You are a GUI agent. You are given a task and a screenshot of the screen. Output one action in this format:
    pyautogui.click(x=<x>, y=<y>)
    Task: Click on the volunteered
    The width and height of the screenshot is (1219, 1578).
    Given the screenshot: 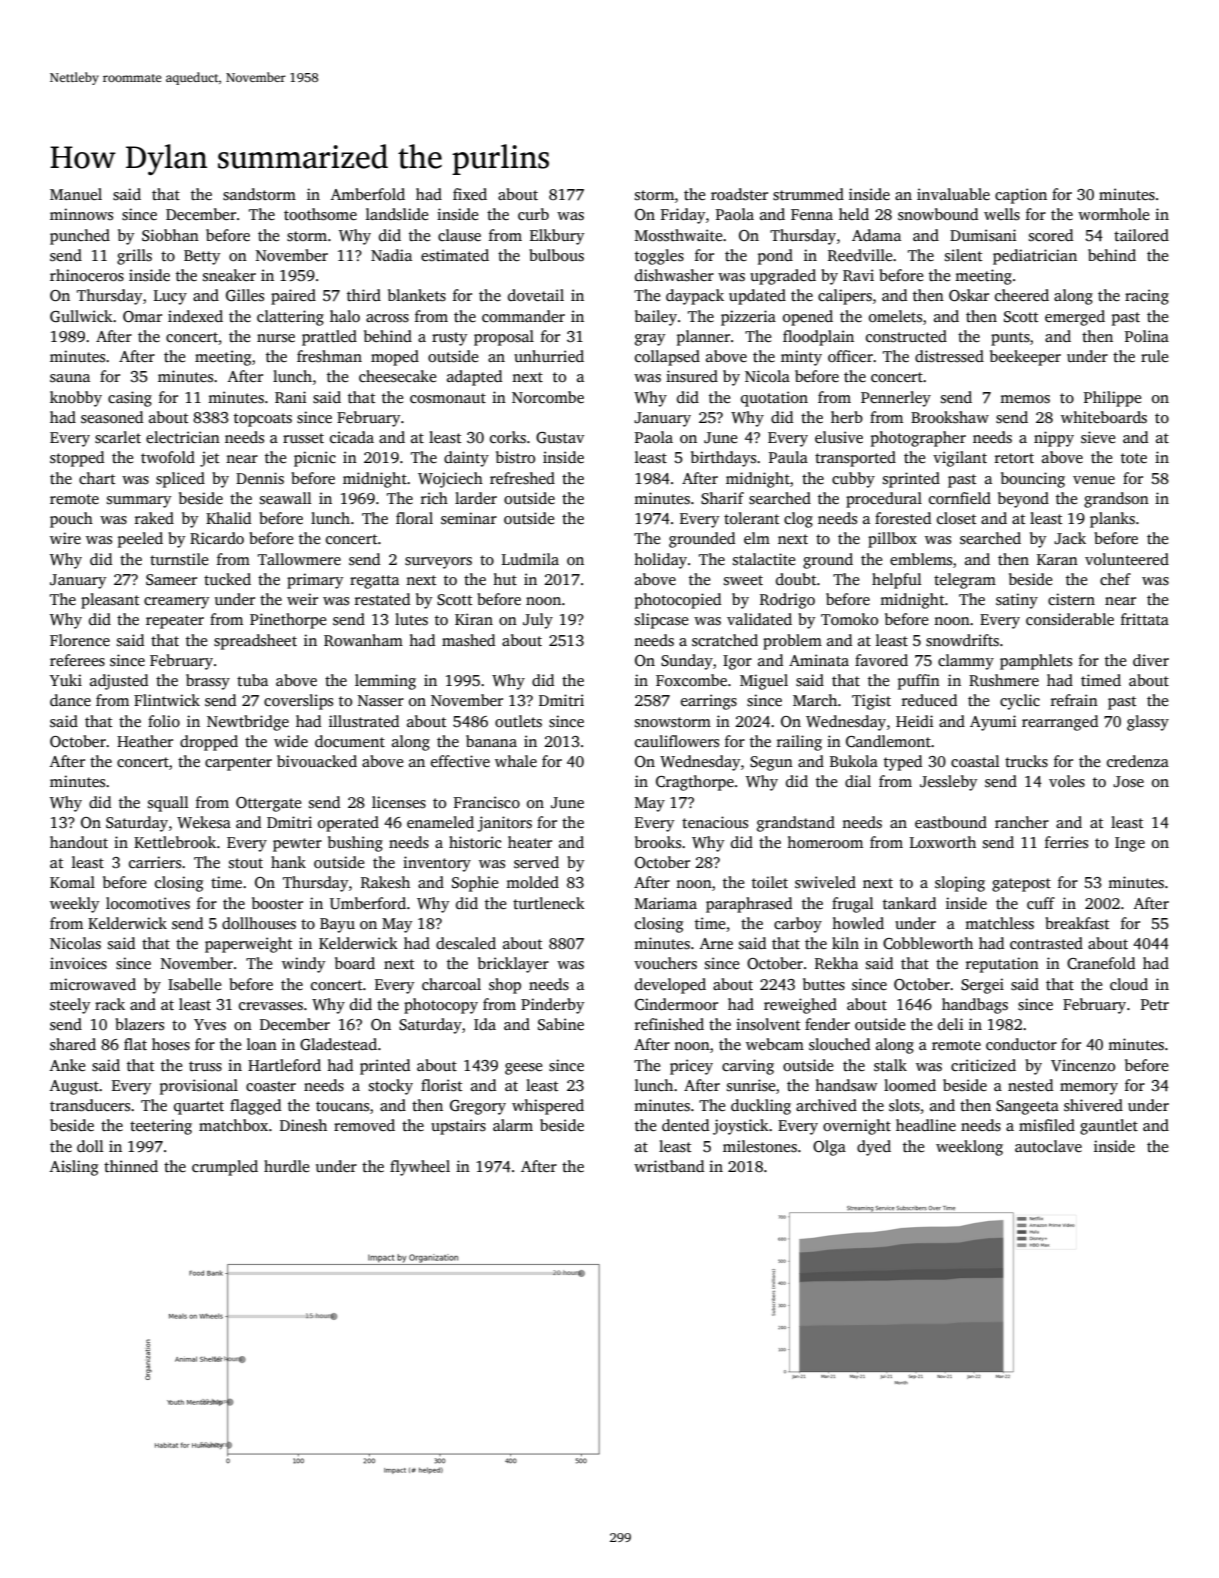 What is the action you would take?
    pyautogui.click(x=1127, y=559)
